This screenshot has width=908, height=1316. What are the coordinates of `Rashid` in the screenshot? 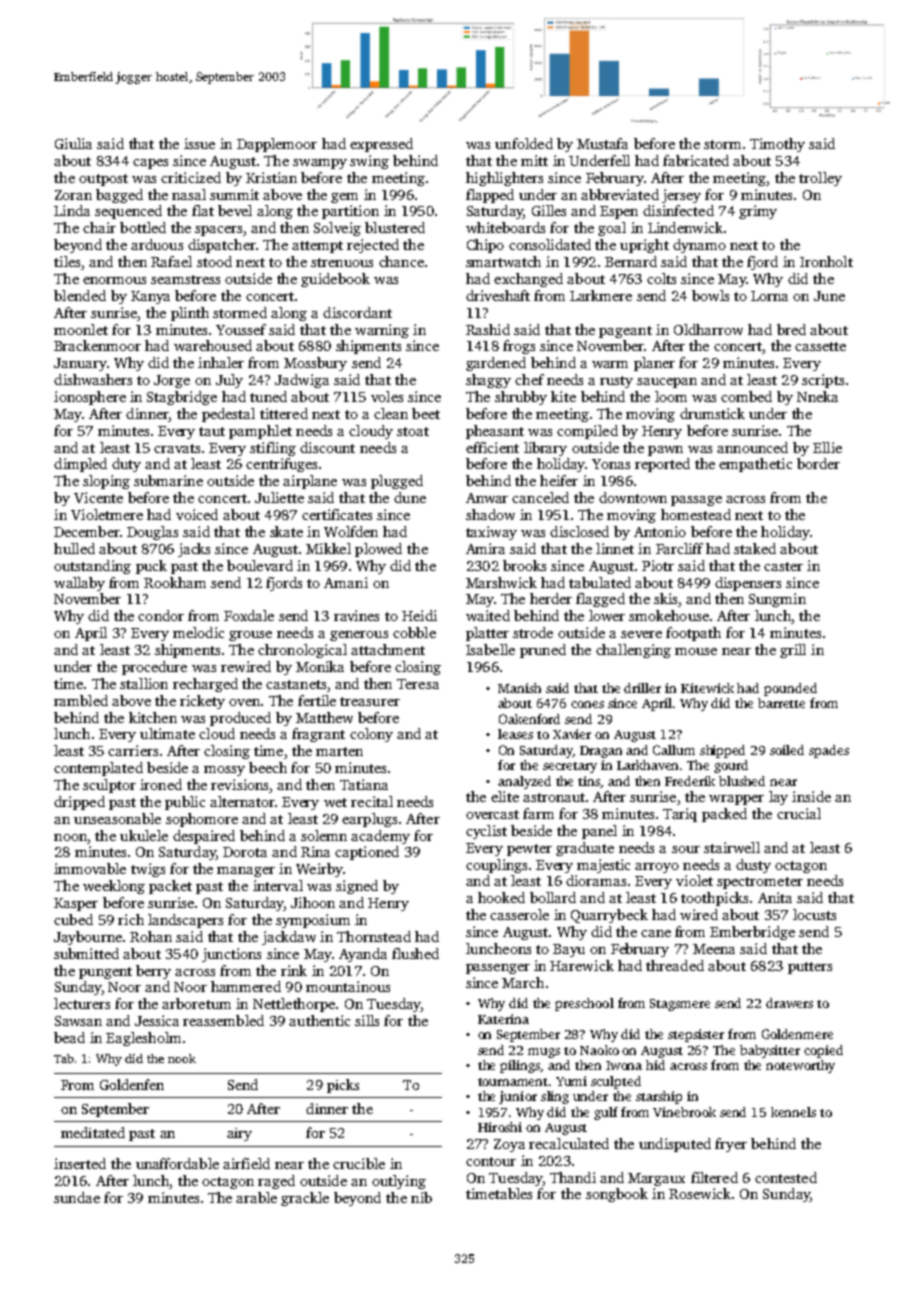 It's located at (488, 329).
